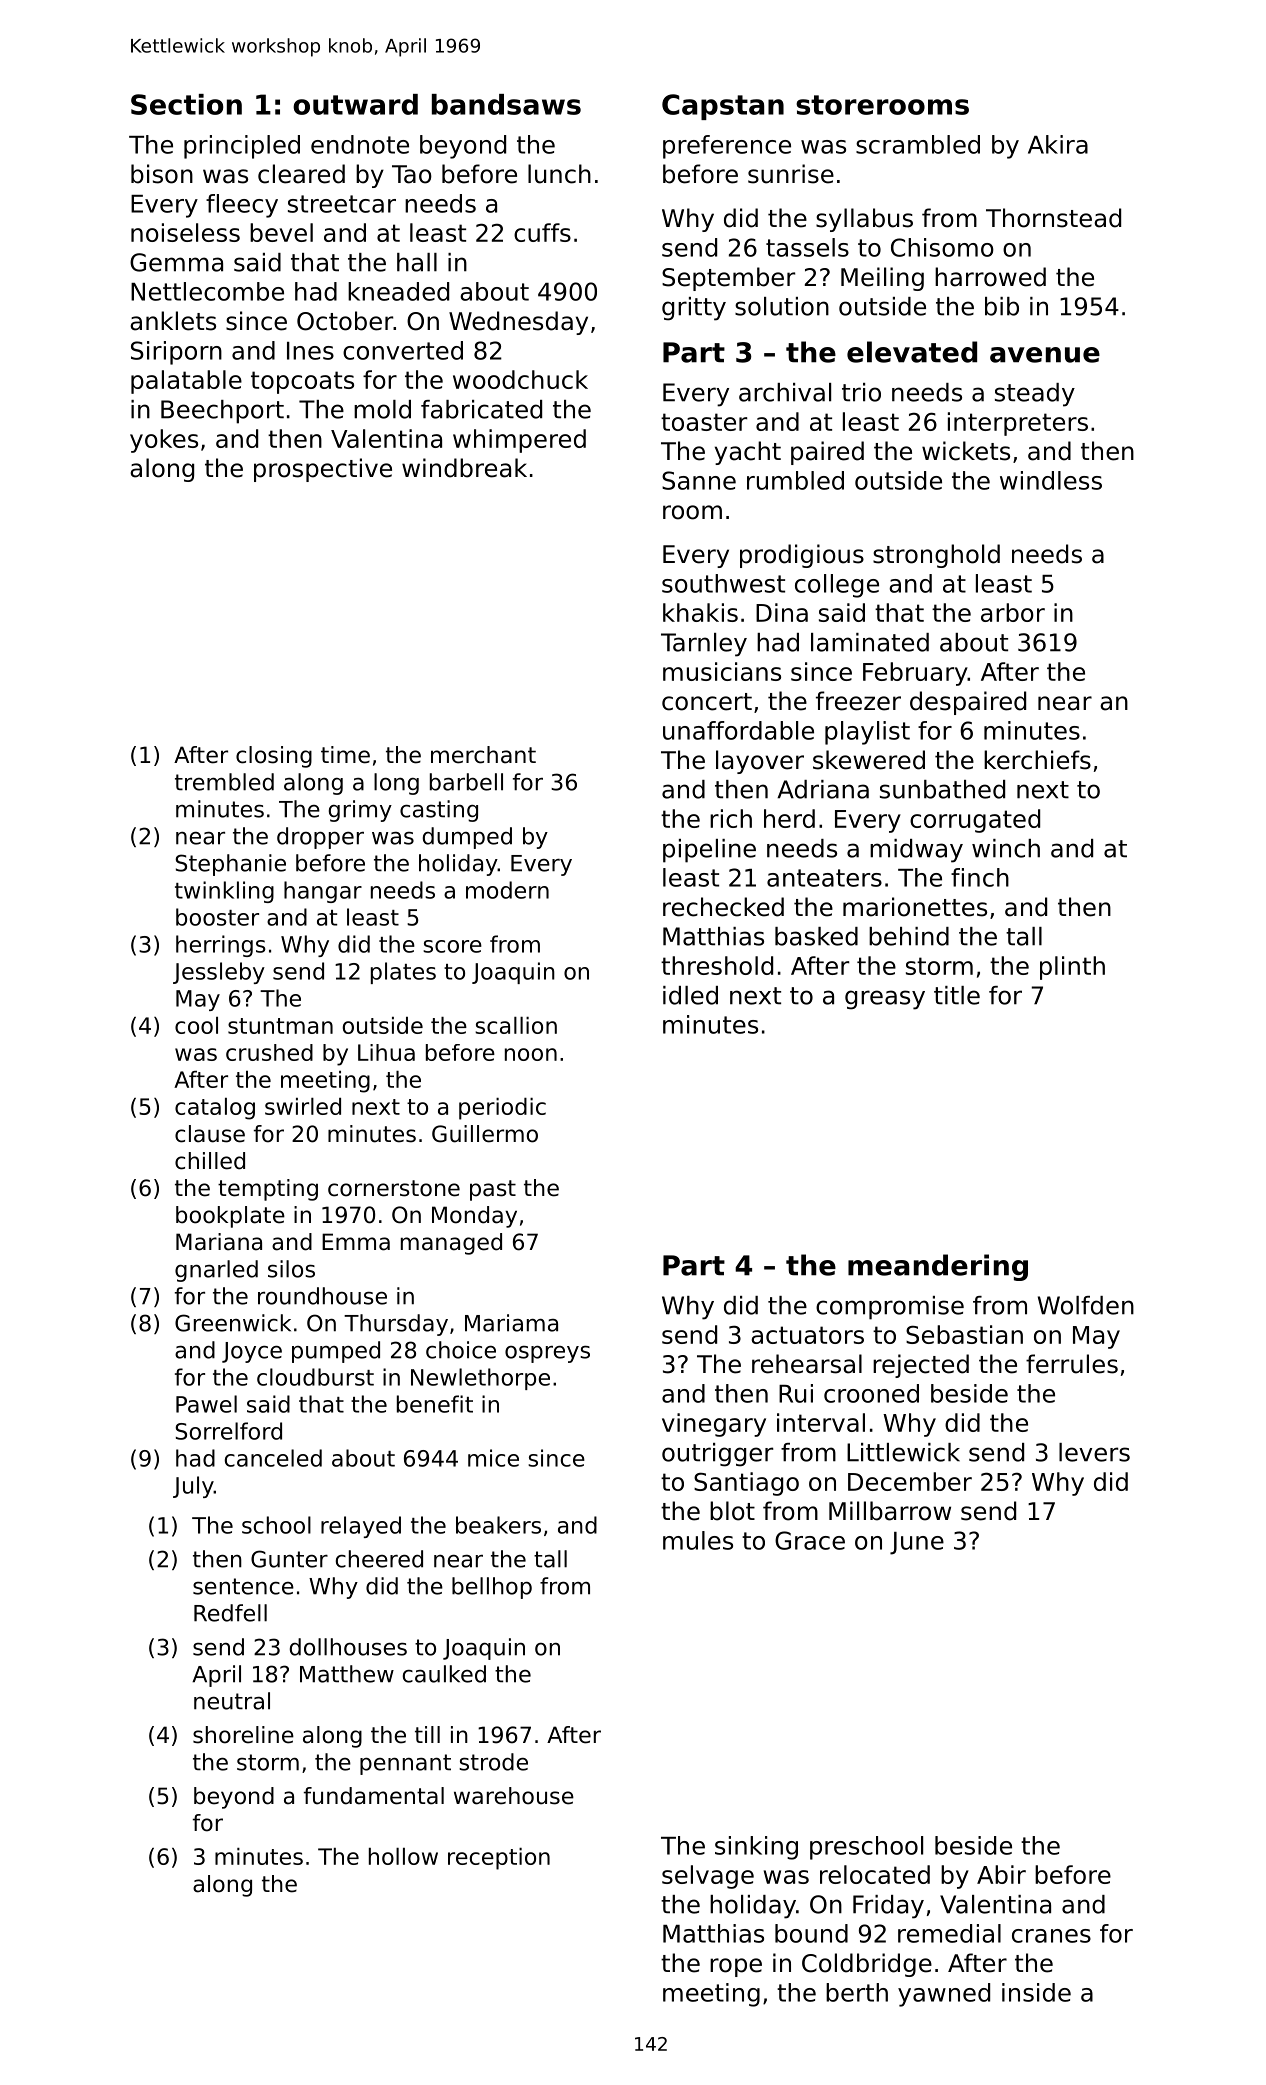 This document has width=1266, height=2085. I want to click on Capstan, so click(723, 107).
